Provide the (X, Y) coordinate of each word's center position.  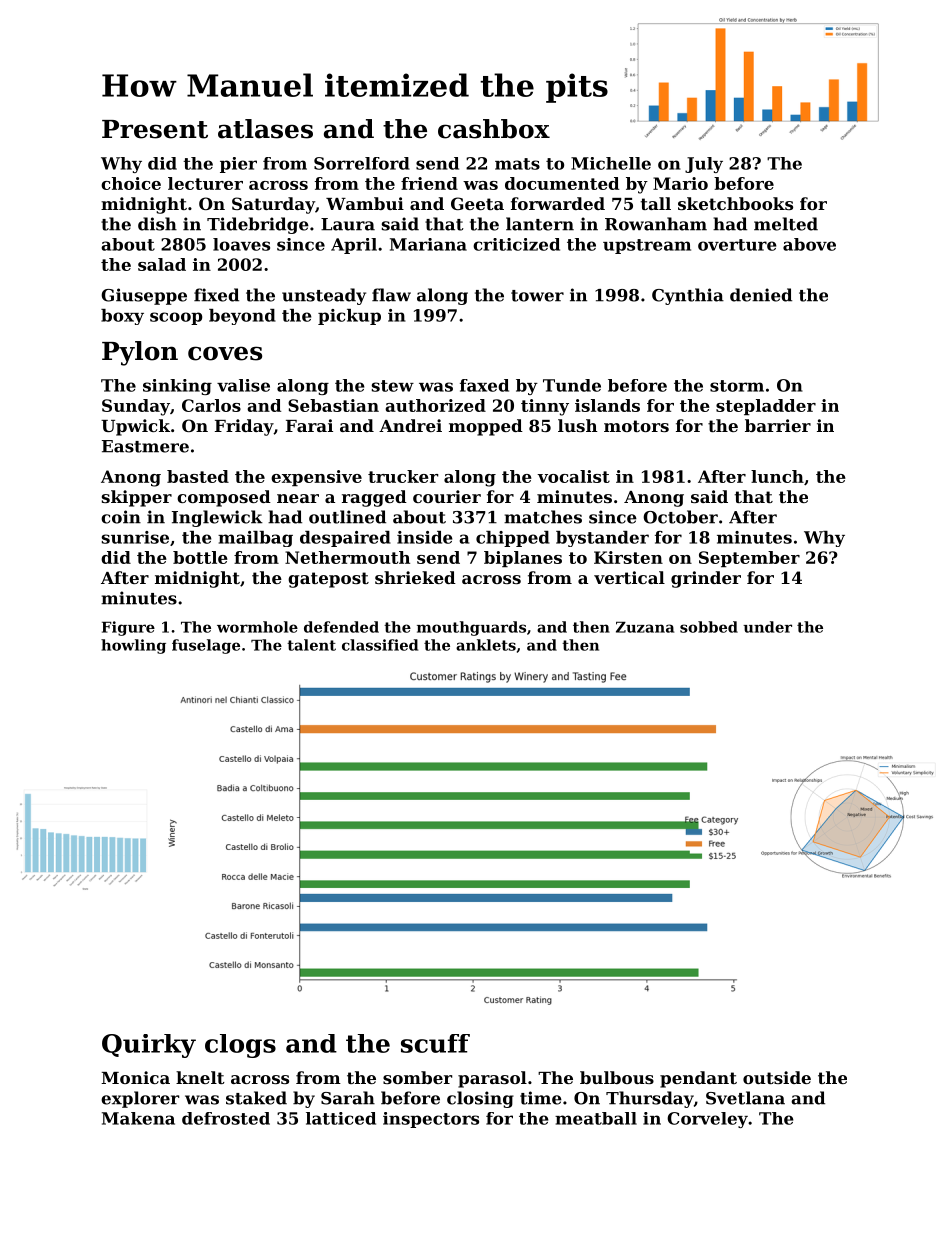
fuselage (206, 646)
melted (786, 224)
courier (447, 496)
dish (157, 224)
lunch (777, 476)
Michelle (611, 163)
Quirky (149, 1046)
